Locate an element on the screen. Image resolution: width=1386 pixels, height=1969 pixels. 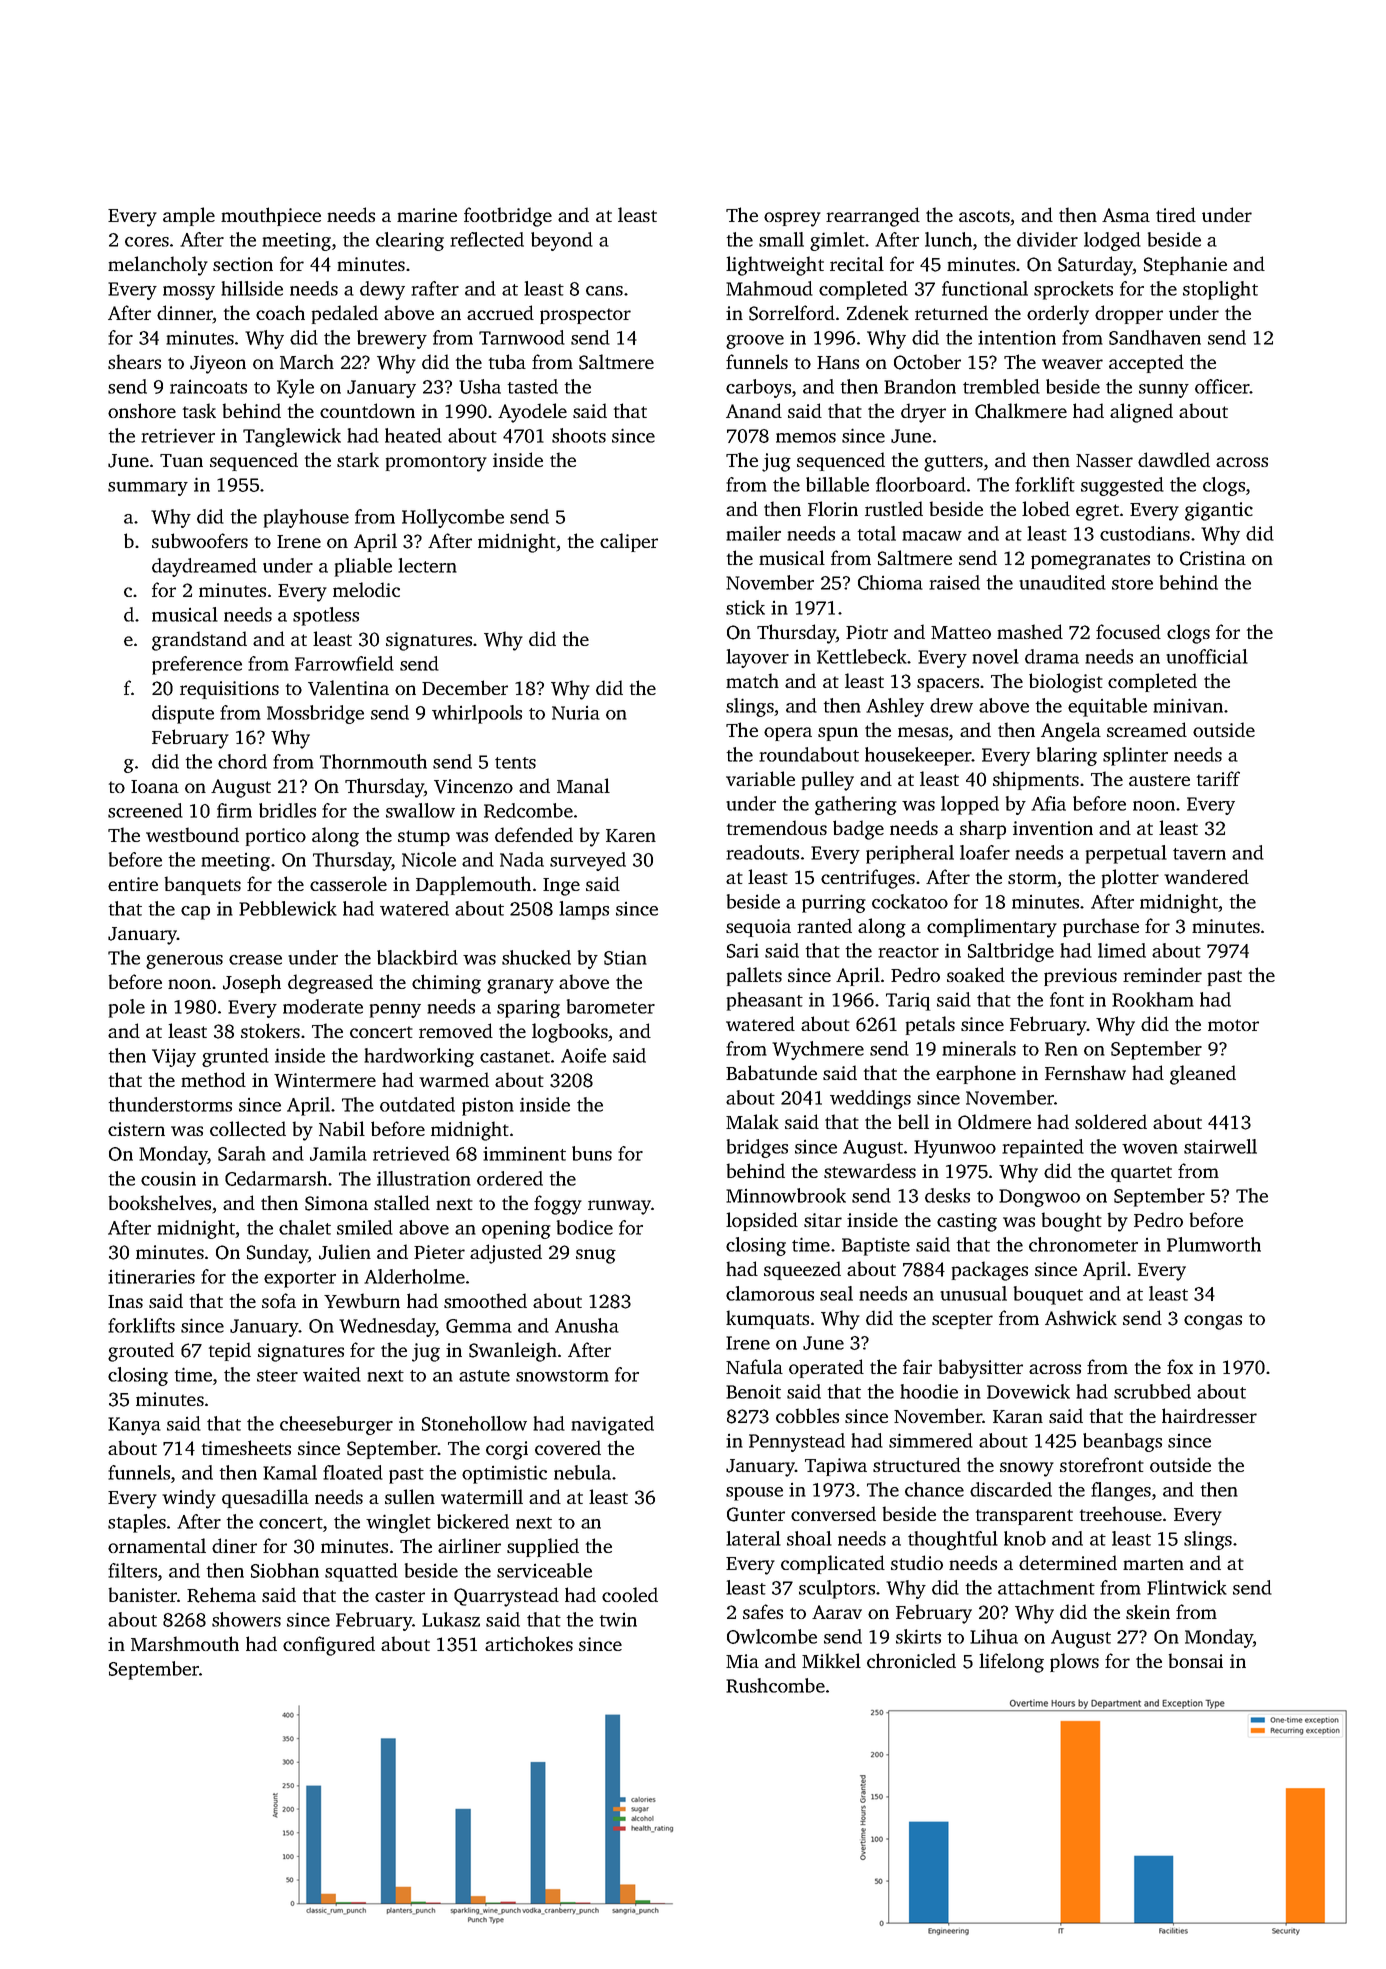
osprey is located at coordinates (792, 219).
